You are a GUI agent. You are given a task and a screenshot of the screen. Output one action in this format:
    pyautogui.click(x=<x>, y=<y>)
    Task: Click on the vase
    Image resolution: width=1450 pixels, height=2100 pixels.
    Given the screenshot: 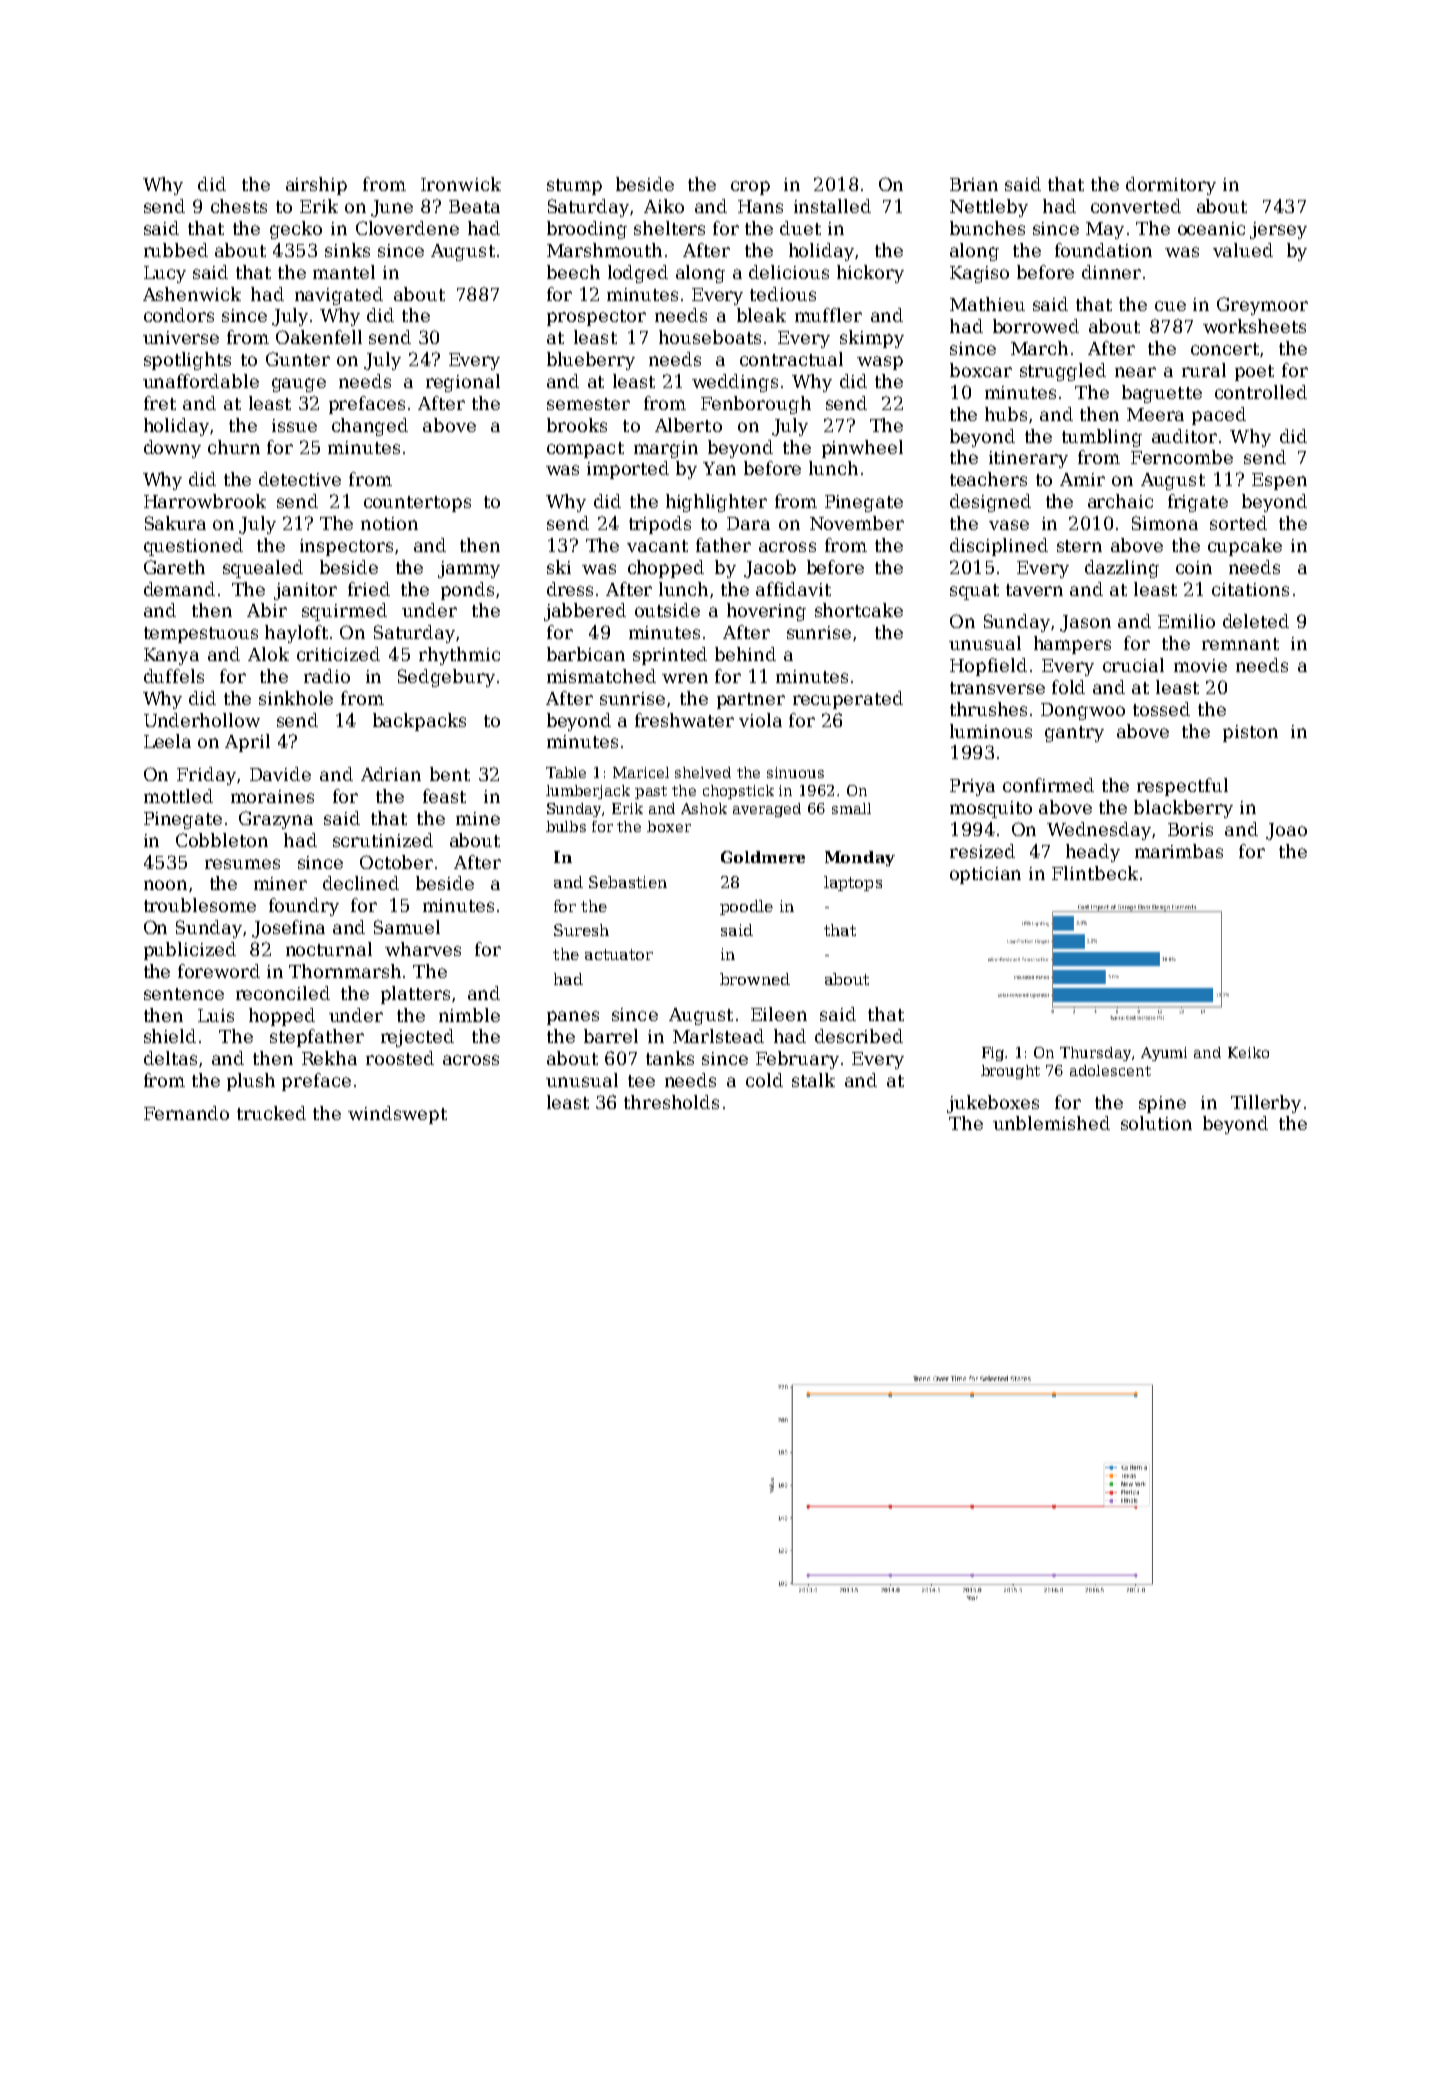 What is the action you would take?
    pyautogui.click(x=1009, y=525)
